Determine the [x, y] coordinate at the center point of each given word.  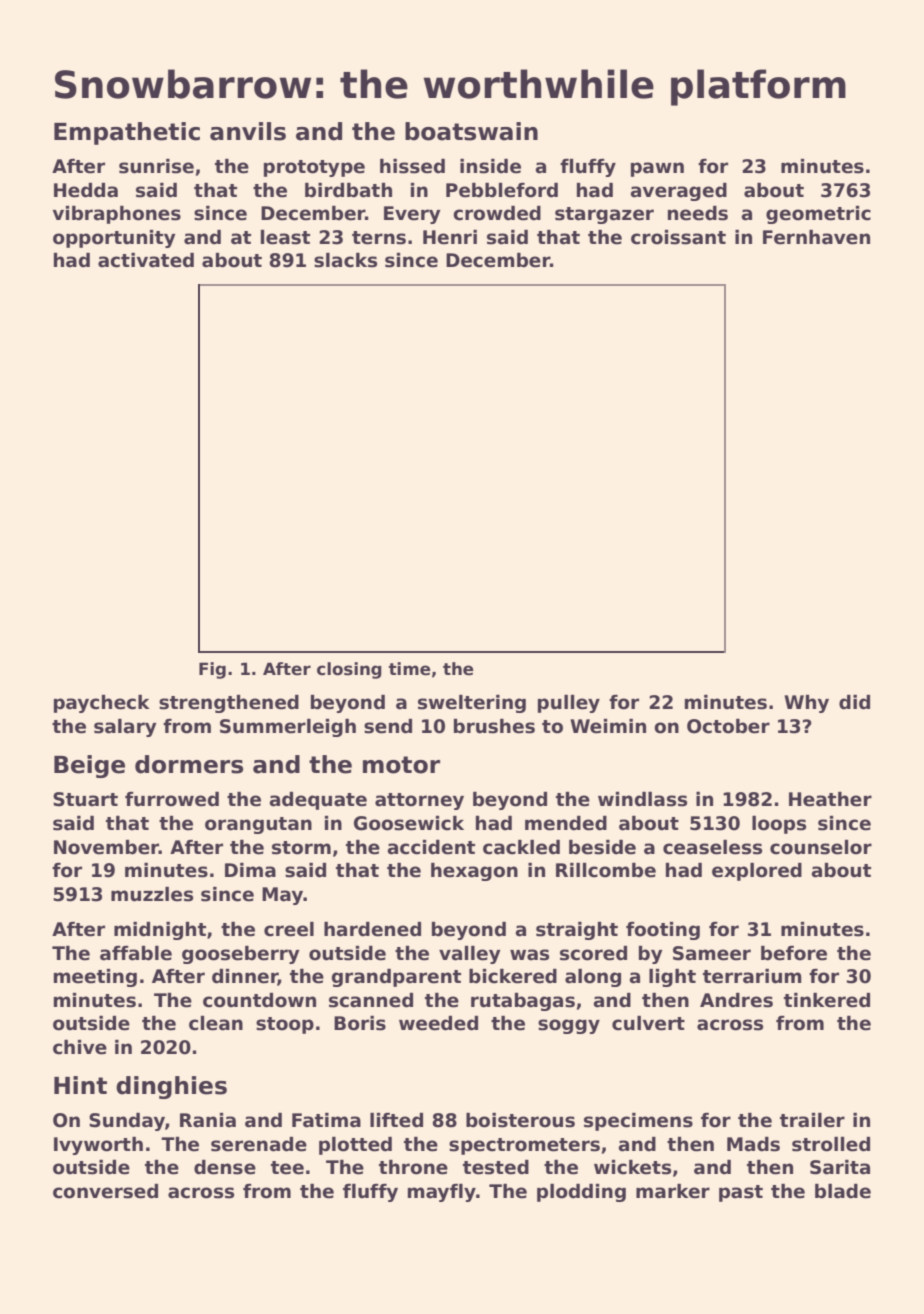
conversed [105, 1191]
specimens [638, 1122]
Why [806, 704]
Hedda [86, 190]
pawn [657, 169]
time [410, 669]
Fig [212, 670]
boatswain [471, 131]
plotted [355, 1146]
